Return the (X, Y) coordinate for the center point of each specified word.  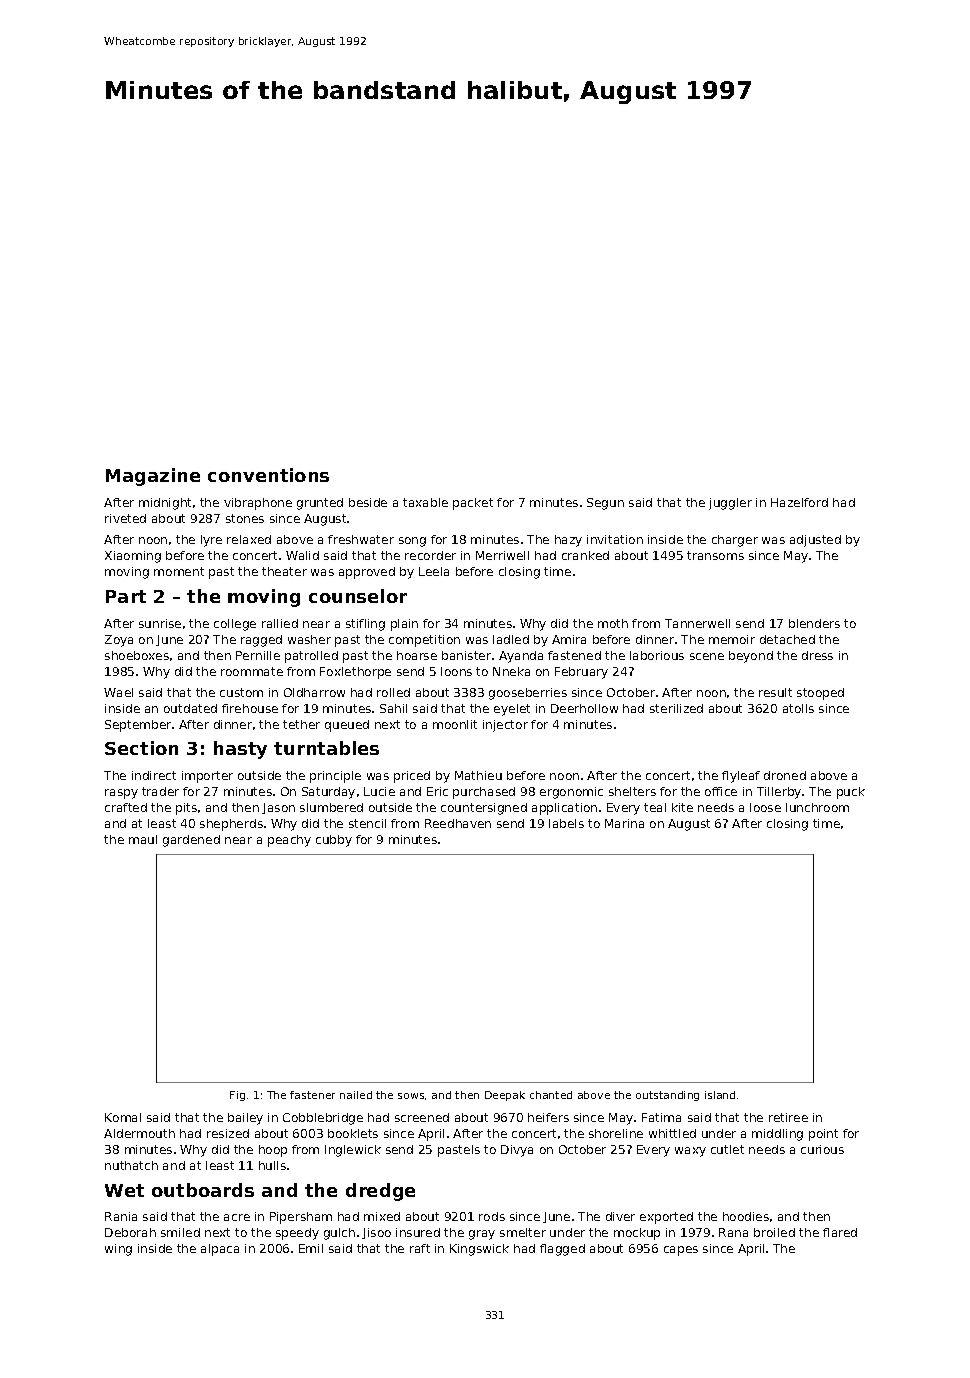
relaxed (249, 539)
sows (411, 1096)
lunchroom (817, 807)
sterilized (676, 708)
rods (492, 1216)
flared (840, 1232)
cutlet (727, 1149)
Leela (434, 571)
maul (143, 839)
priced (412, 777)
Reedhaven (458, 823)
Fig (237, 1096)
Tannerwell (697, 623)
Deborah (130, 1232)
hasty (240, 750)
